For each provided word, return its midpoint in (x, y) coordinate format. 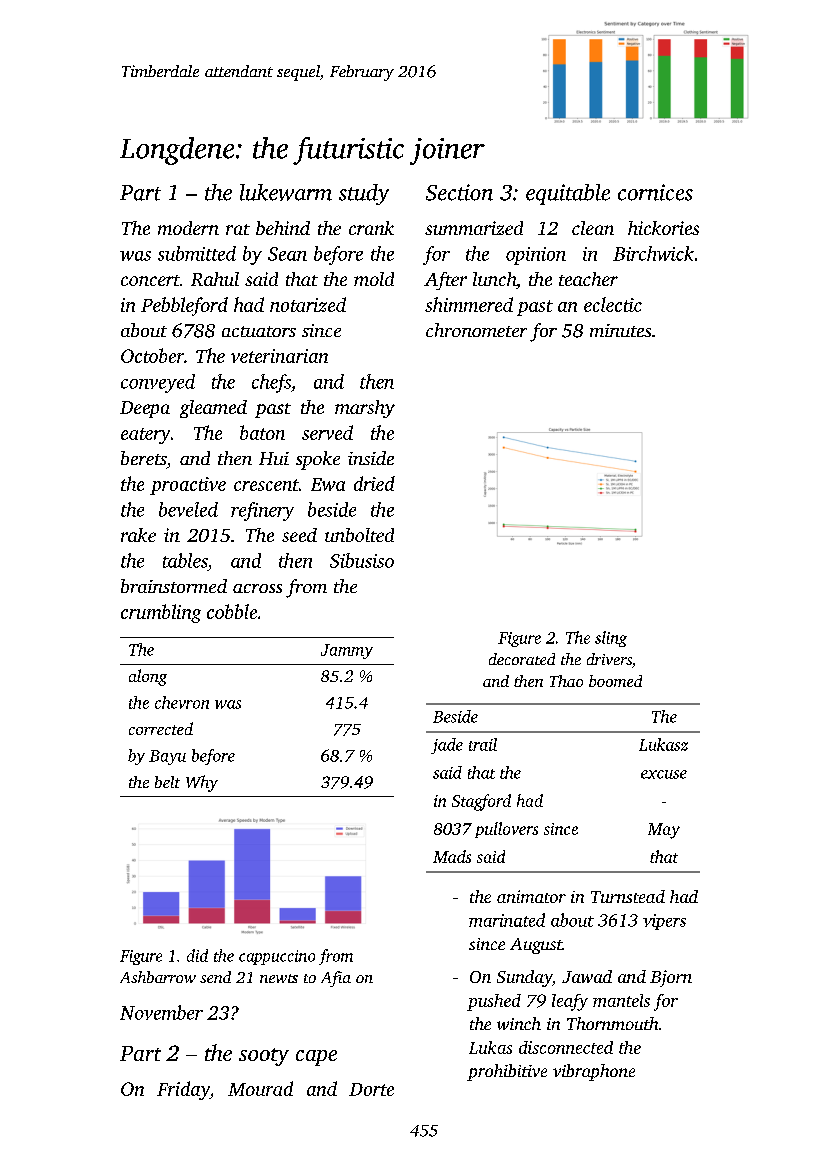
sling (611, 639)
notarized (308, 304)
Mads (452, 856)
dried (374, 483)
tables (185, 560)
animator (531, 896)
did (197, 955)
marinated (507, 920)
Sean (287, 254)
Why (202, 783)
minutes (620, 330)
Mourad (260, 1088)
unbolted (359, 535)
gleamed (213, 409)
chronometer (476, 330)
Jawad (587, 976)
